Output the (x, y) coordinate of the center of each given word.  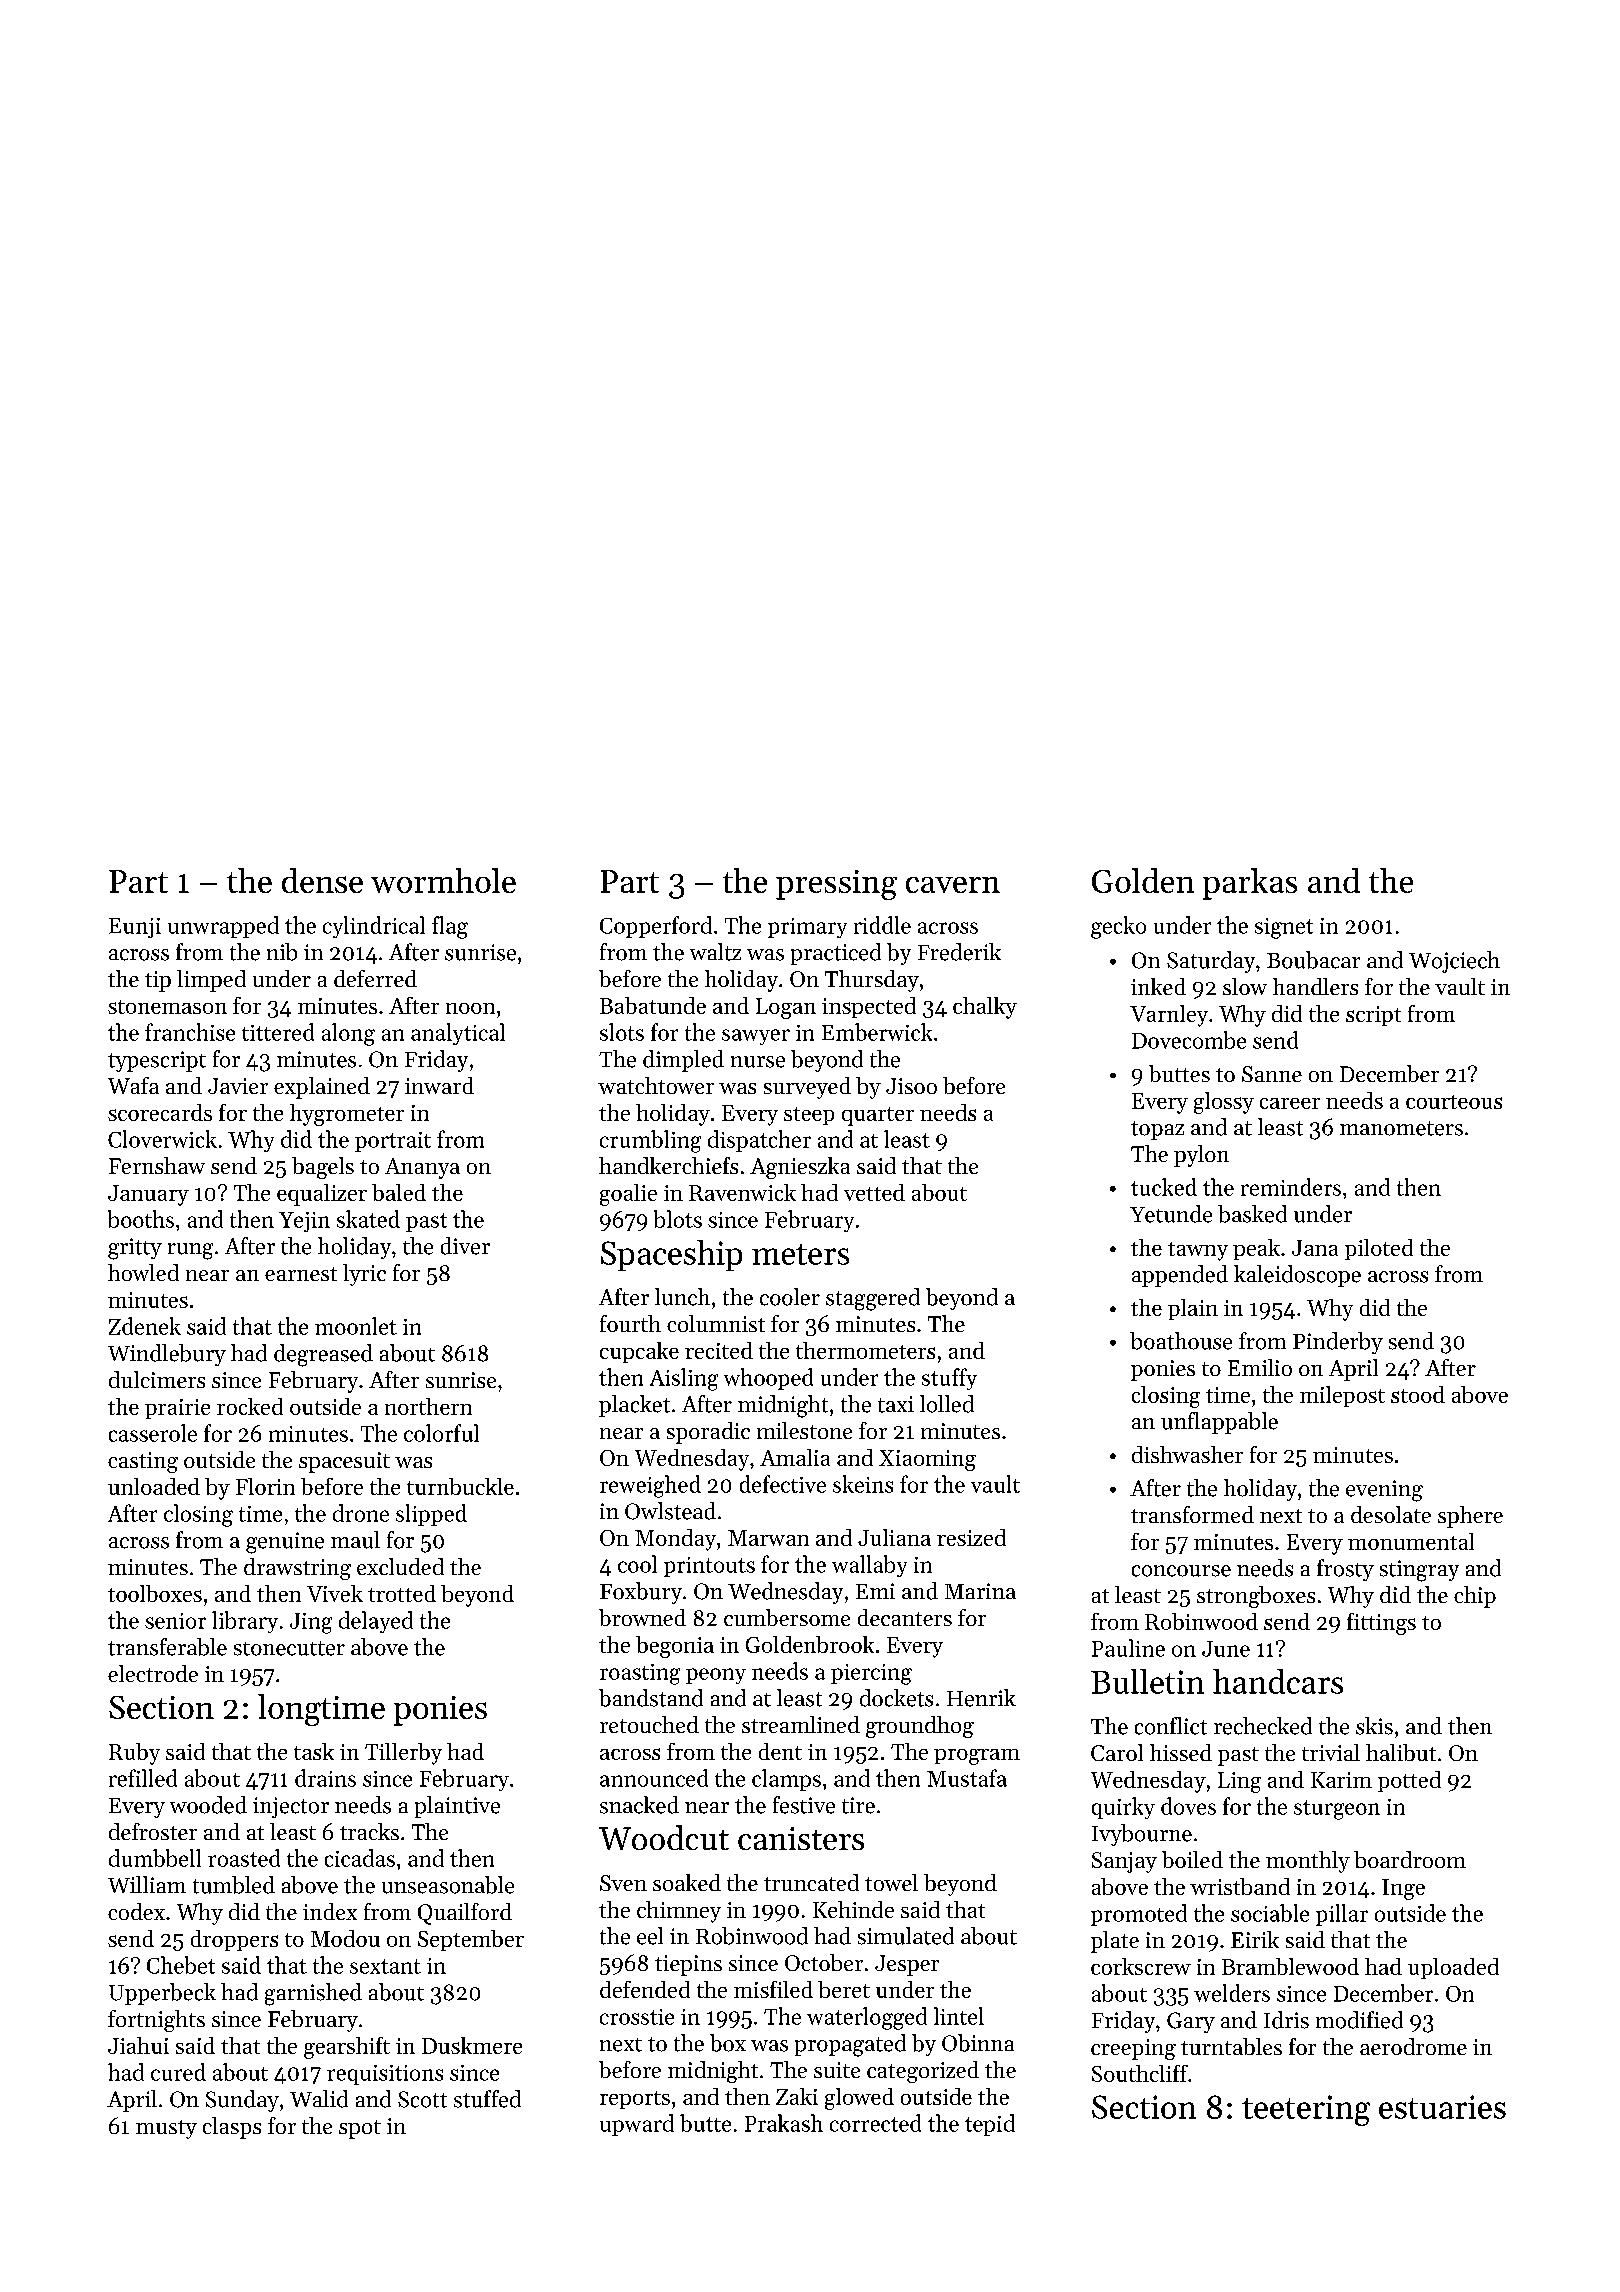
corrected (875, 2123)
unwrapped (223, 927)
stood (1418, 1394)
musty (166, 2129)
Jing (311, 1623)
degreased (323, 1355)
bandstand (651, 1698)
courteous (1454, 1102)
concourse (1181, 1571)
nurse (758, 1062)
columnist (716, 1323)
